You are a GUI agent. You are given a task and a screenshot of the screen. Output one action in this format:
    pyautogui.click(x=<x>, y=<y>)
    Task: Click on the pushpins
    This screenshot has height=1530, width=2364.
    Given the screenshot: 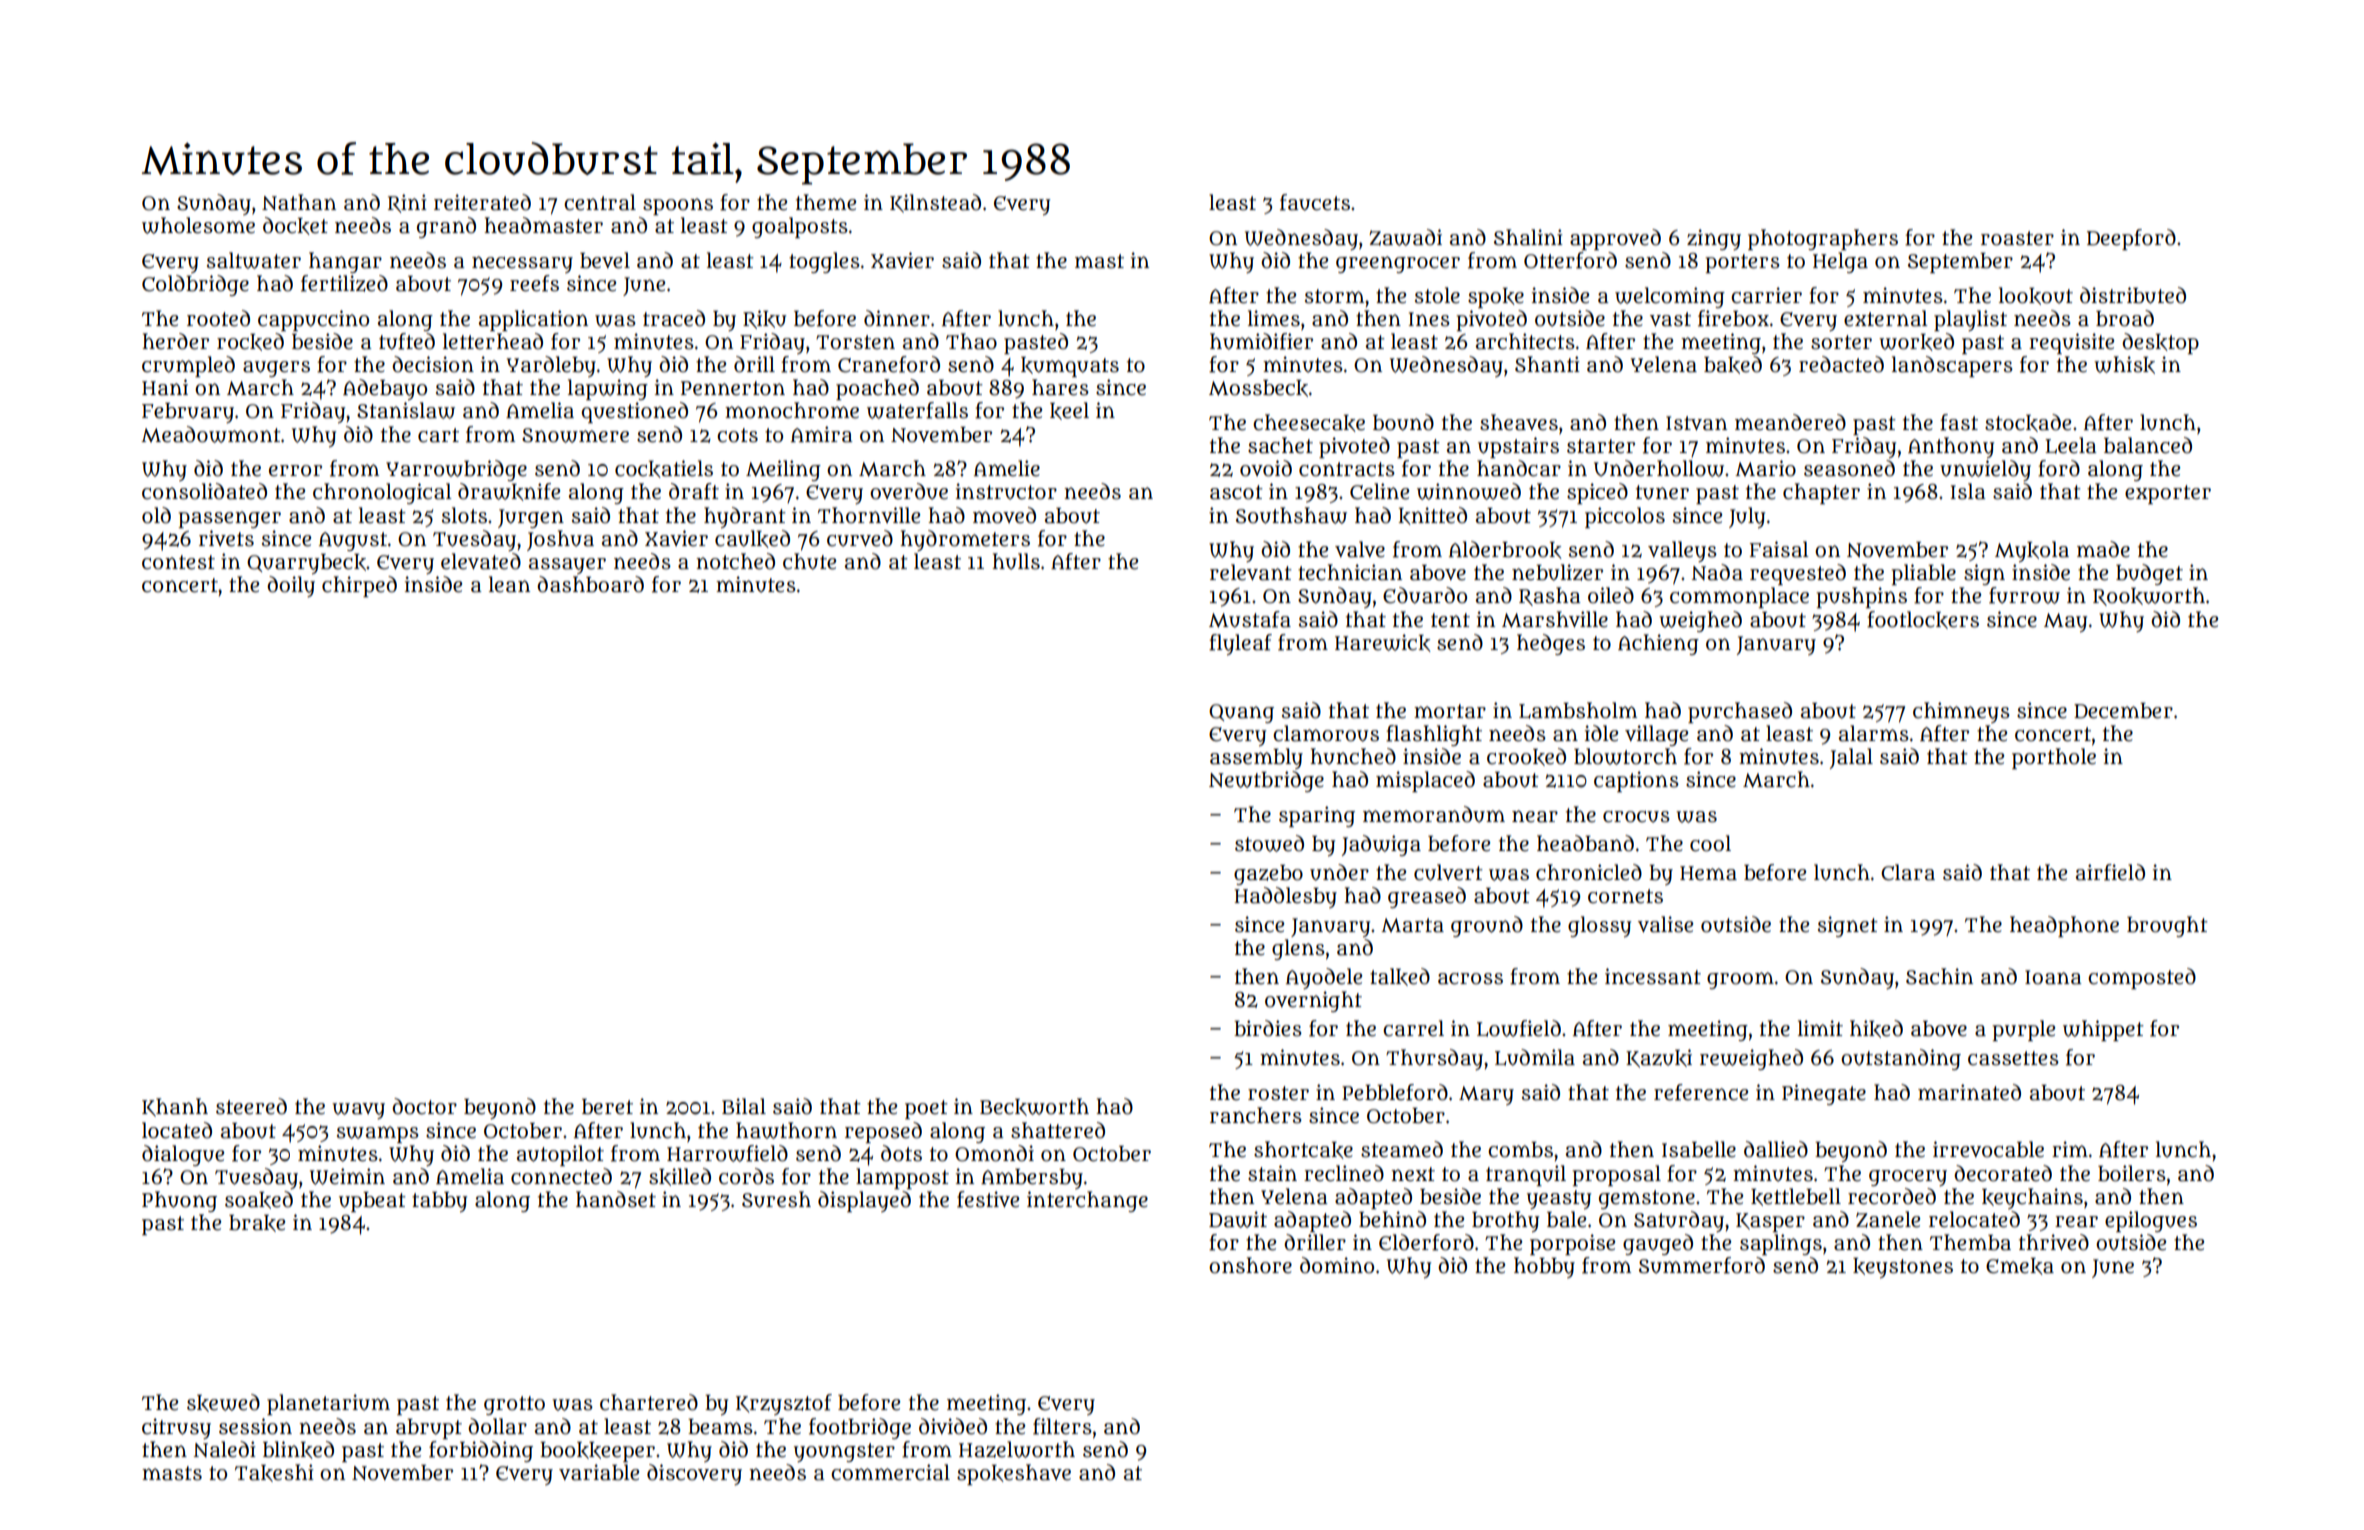 What is the action you would take?
    pyautogui.click(x=1862, y=597)
